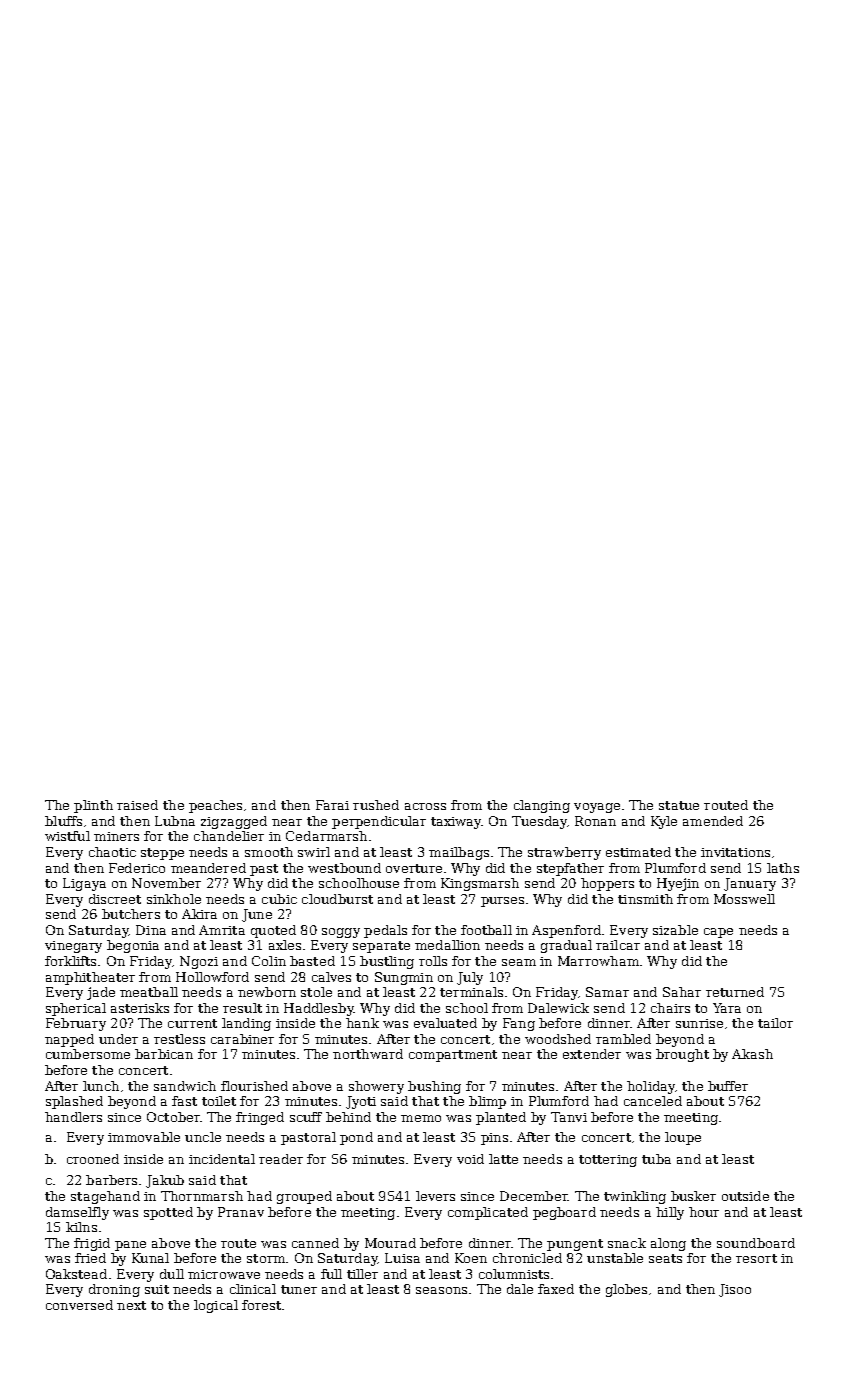  I want to click on outside, so click(745, 1196).
